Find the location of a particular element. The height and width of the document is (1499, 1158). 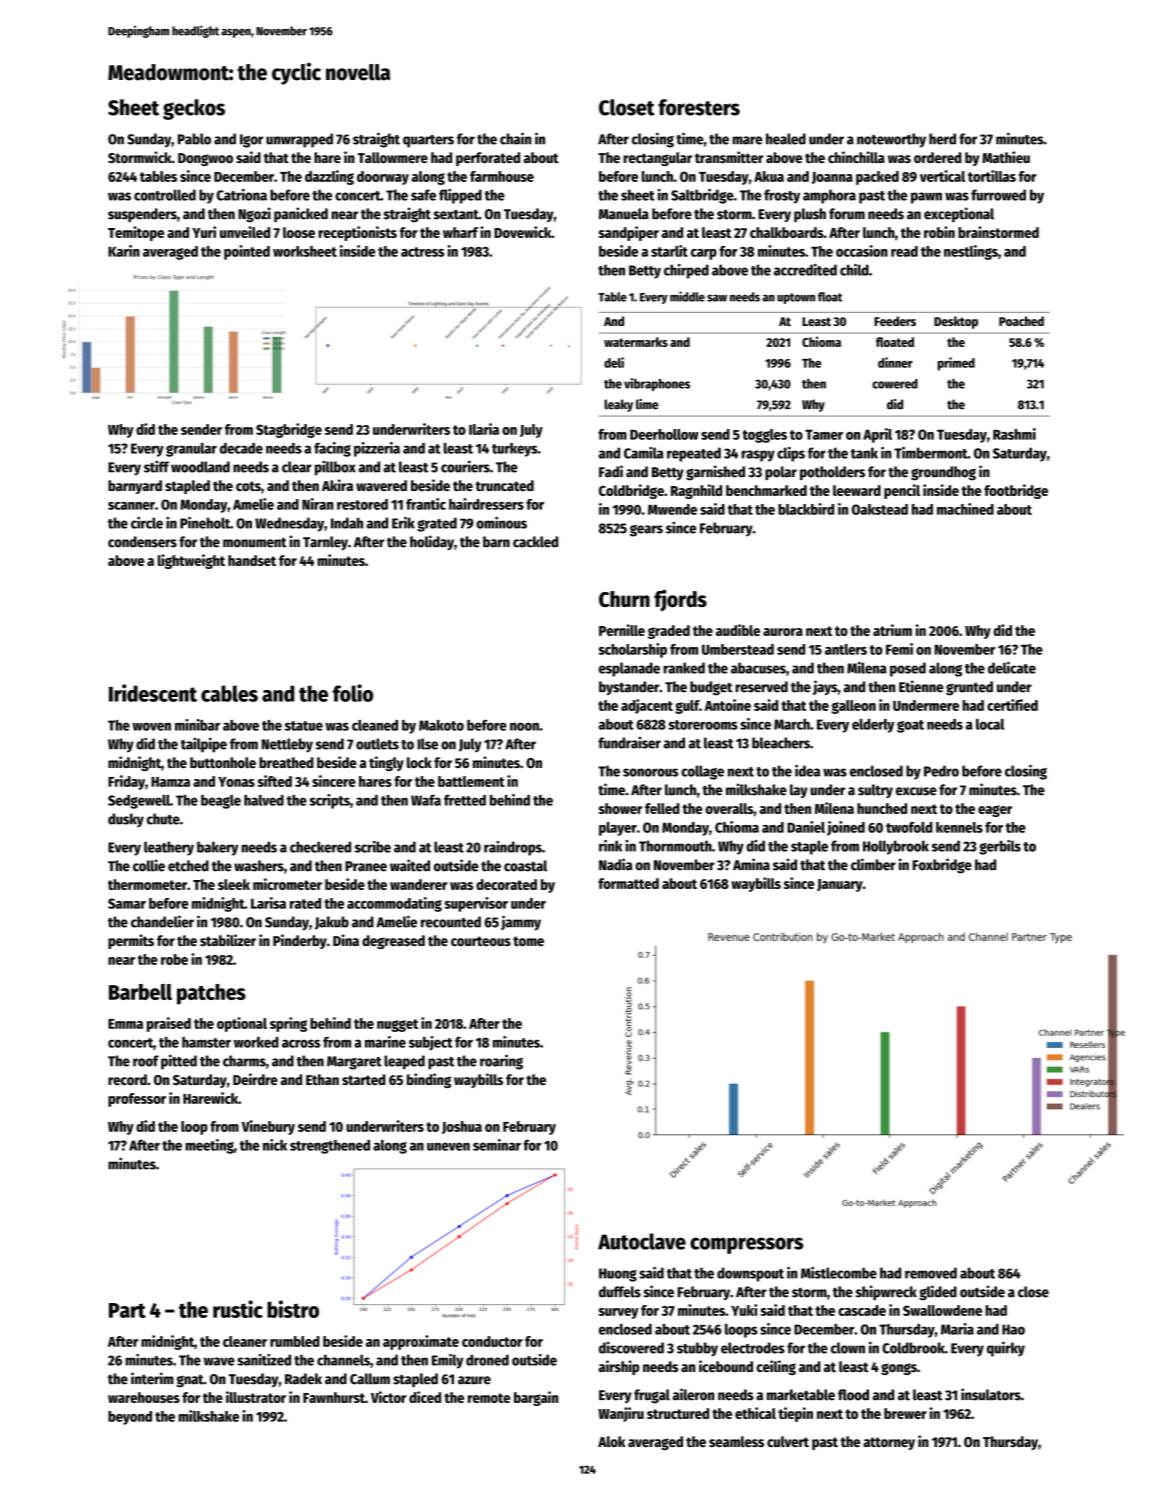

removed is located at coordinates (931, 1273).
